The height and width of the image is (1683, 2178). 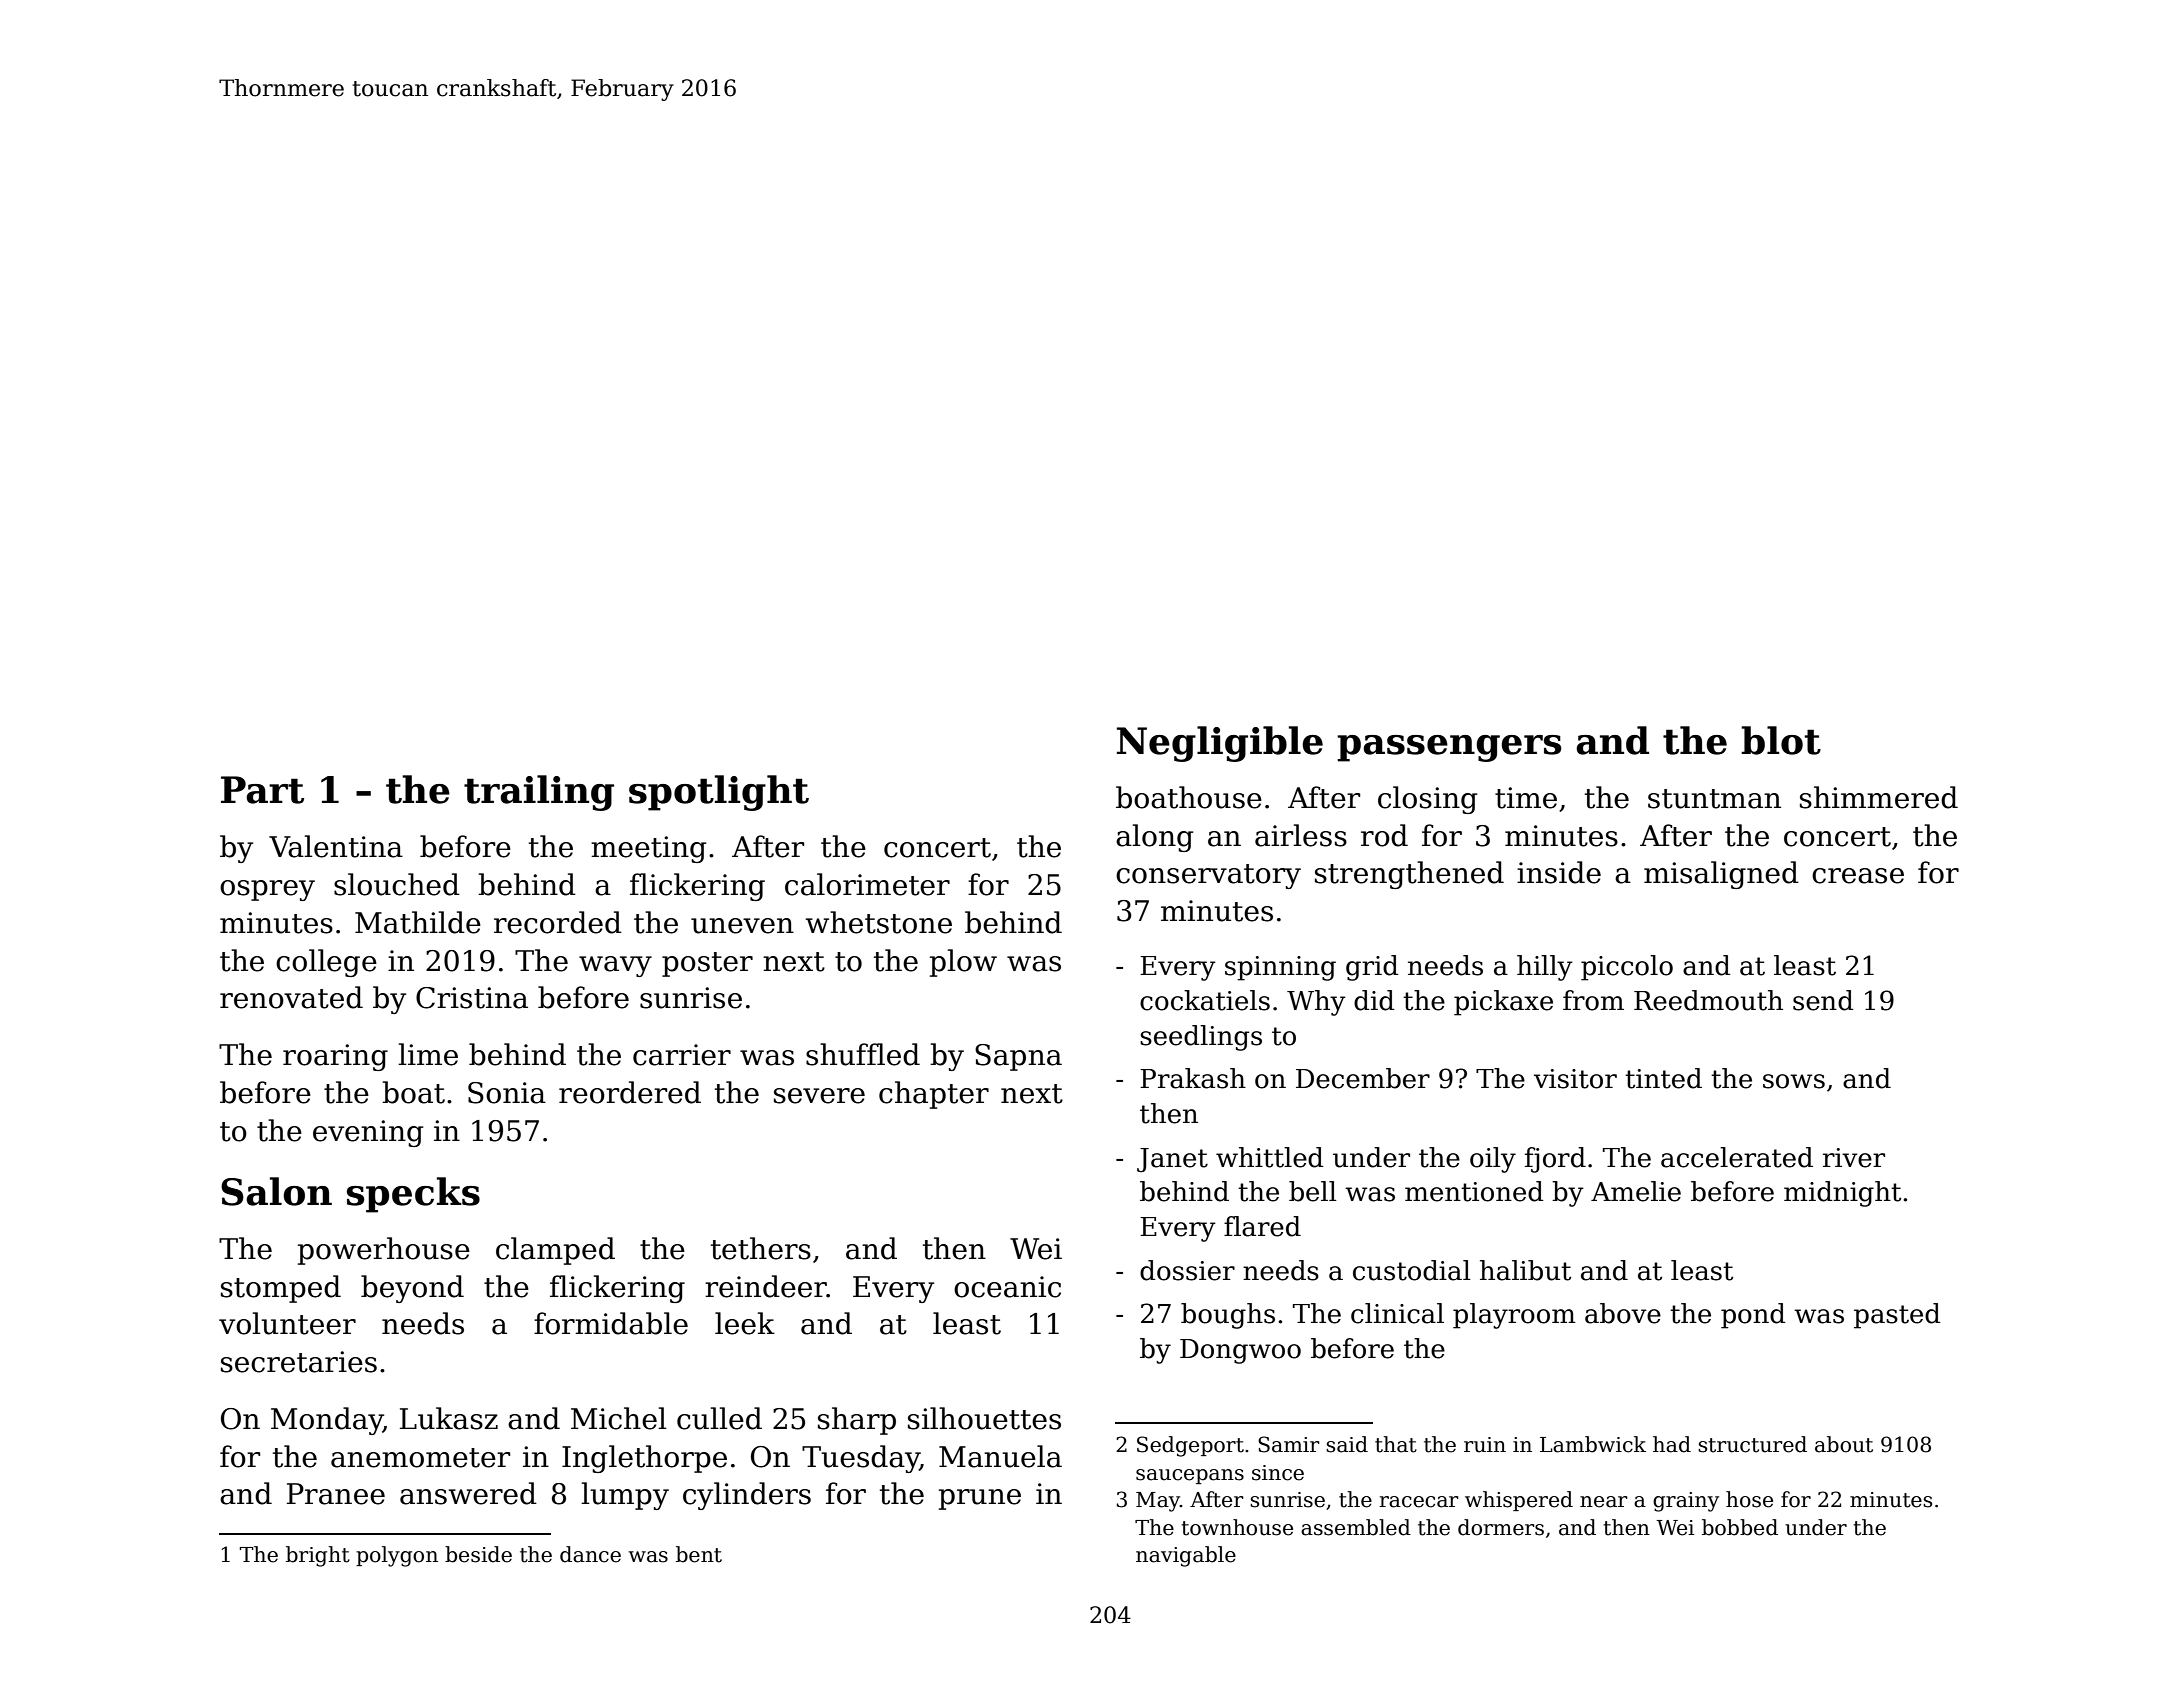 I want to click on trailing, so click(x=539, y=793).
